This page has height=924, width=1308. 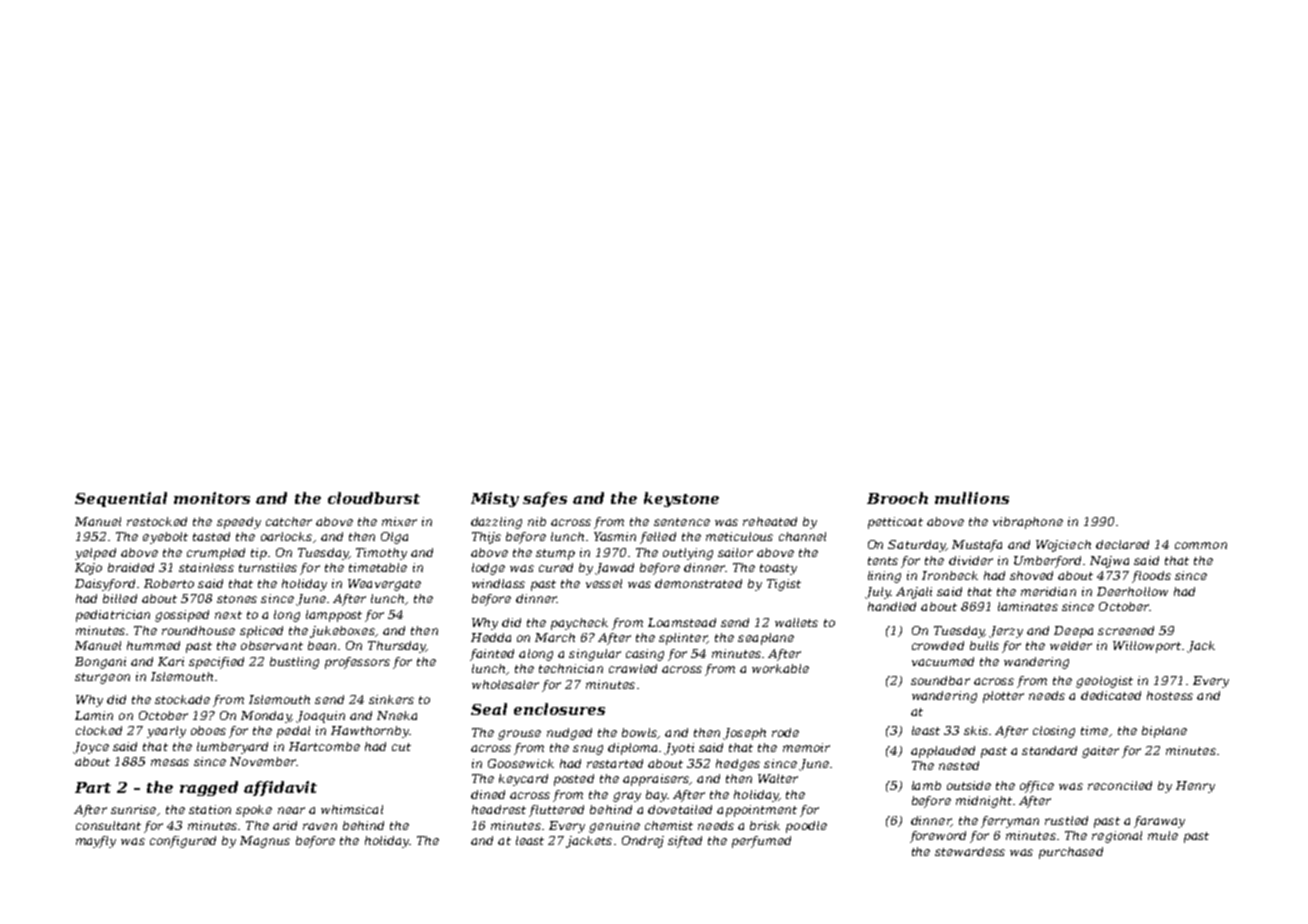 What do you see at coordinates (1201, 545) in the page?
I see `common` at bounding box center [1201, 545].
